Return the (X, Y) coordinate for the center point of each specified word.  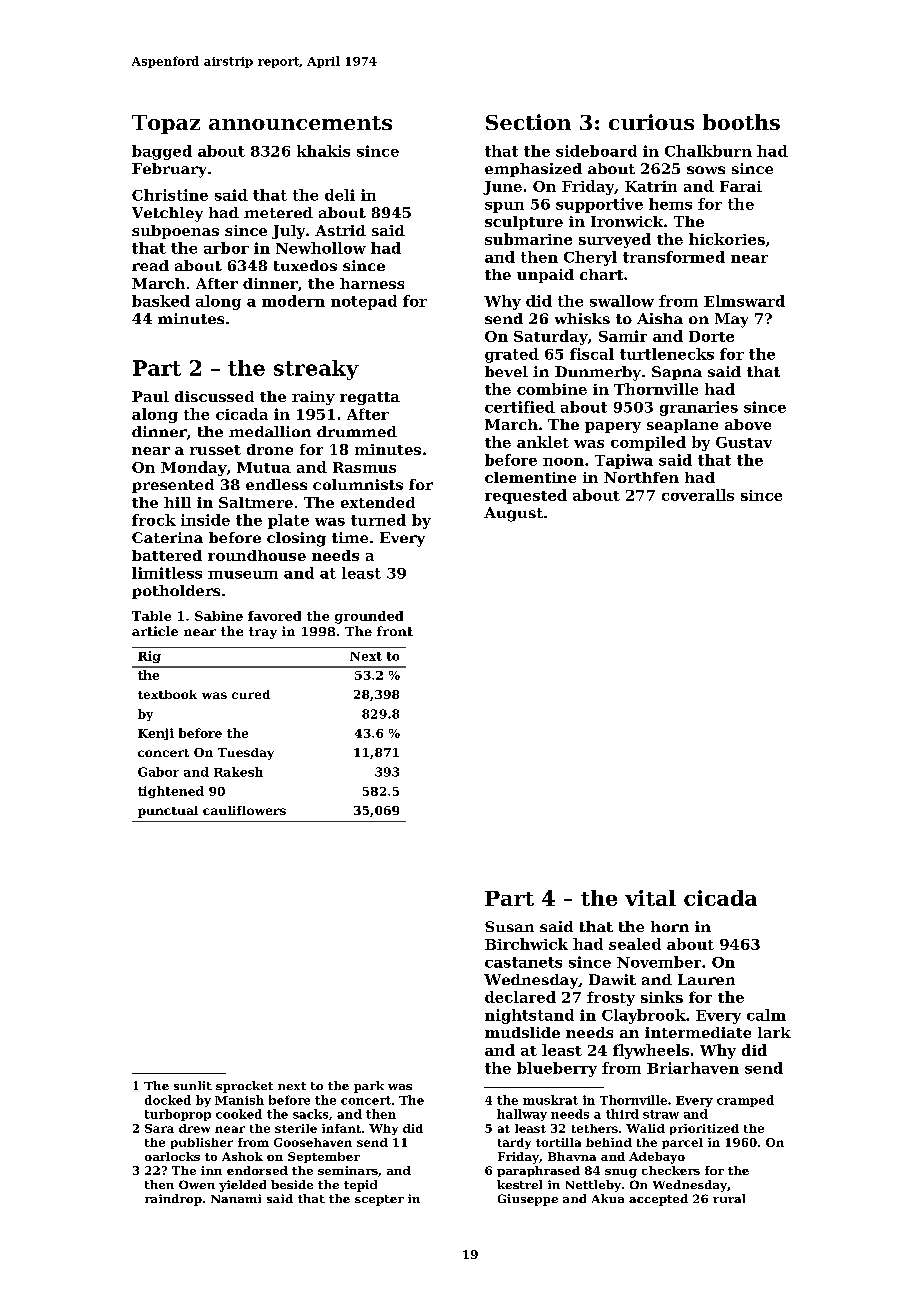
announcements (300, 123)
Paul (150, 396)
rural (729, 1198)
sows (706, 170)
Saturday (551, 337)
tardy (514, 1143)
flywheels (651, 1051)
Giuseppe (528, 1200)
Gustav (744, 442)
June (502, 188)
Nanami (236, 1198)
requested (526, 496)
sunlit (193, 1085)
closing (296, 539)
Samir (623, 336)
